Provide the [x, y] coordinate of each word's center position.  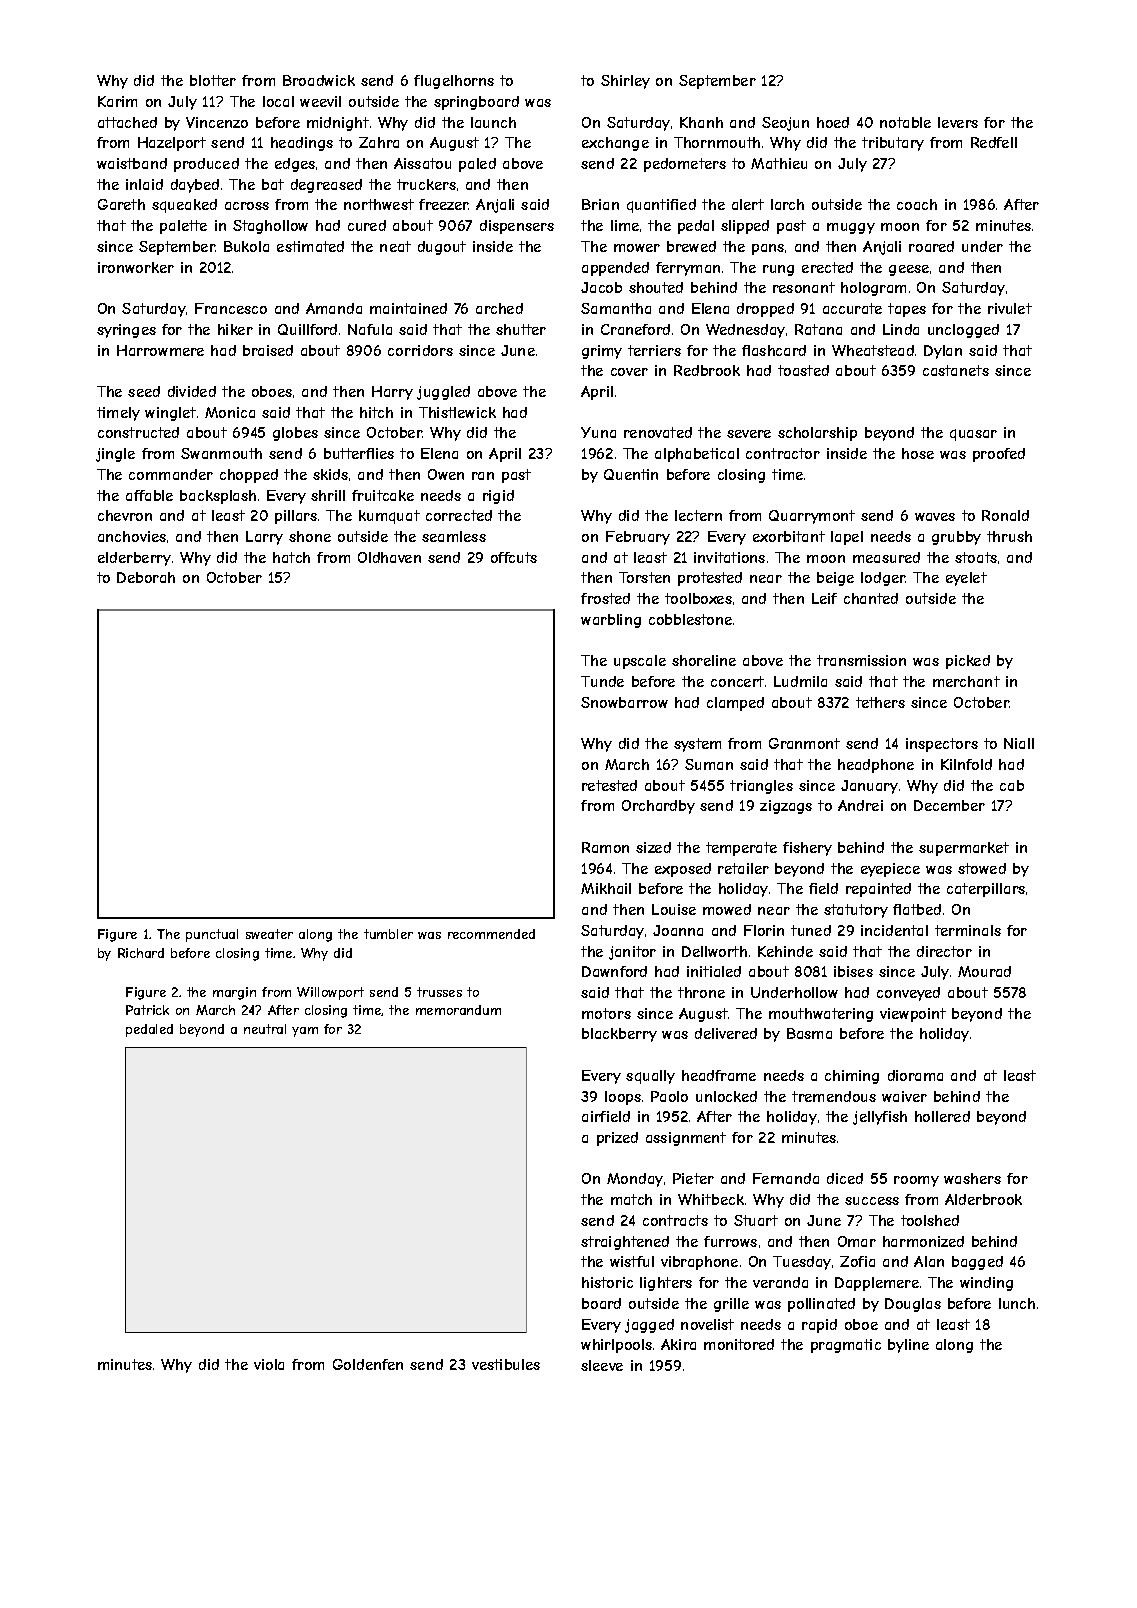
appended [615, 269]
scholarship [817, 434]
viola [269, 1364]
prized [617, 1139]
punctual [212, 935]
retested [609, 785]
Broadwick [319, 80]
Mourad [984, 971]
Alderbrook [983, 1199]
